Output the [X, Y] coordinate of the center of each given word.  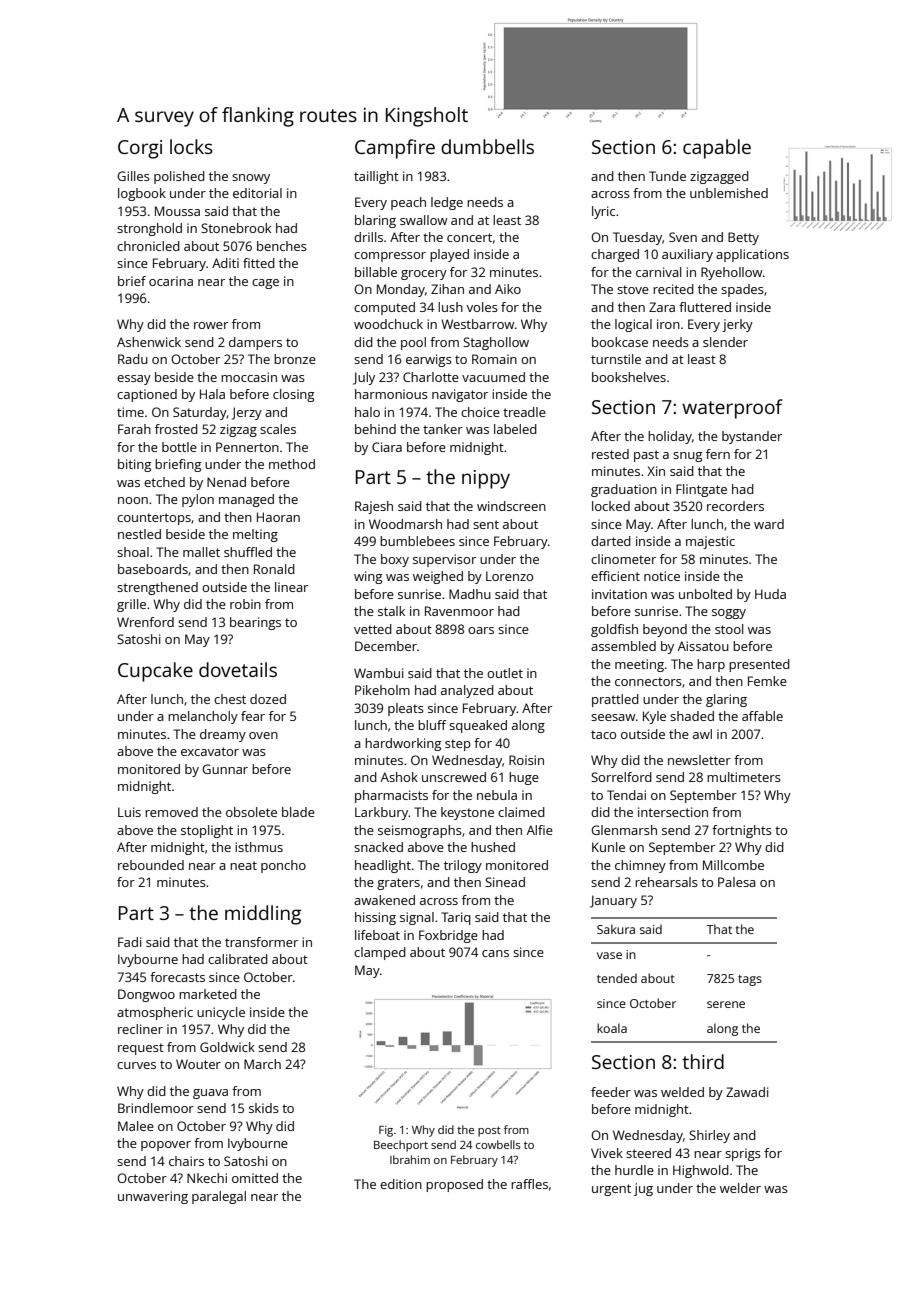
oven [263, 735]
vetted [373, 629]
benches [282, 246]
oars [481, 630]
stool [729, 629]
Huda [770, 594]
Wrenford [145, 622]
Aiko [508, 289]
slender [725, 342]
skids [264, 1108]
